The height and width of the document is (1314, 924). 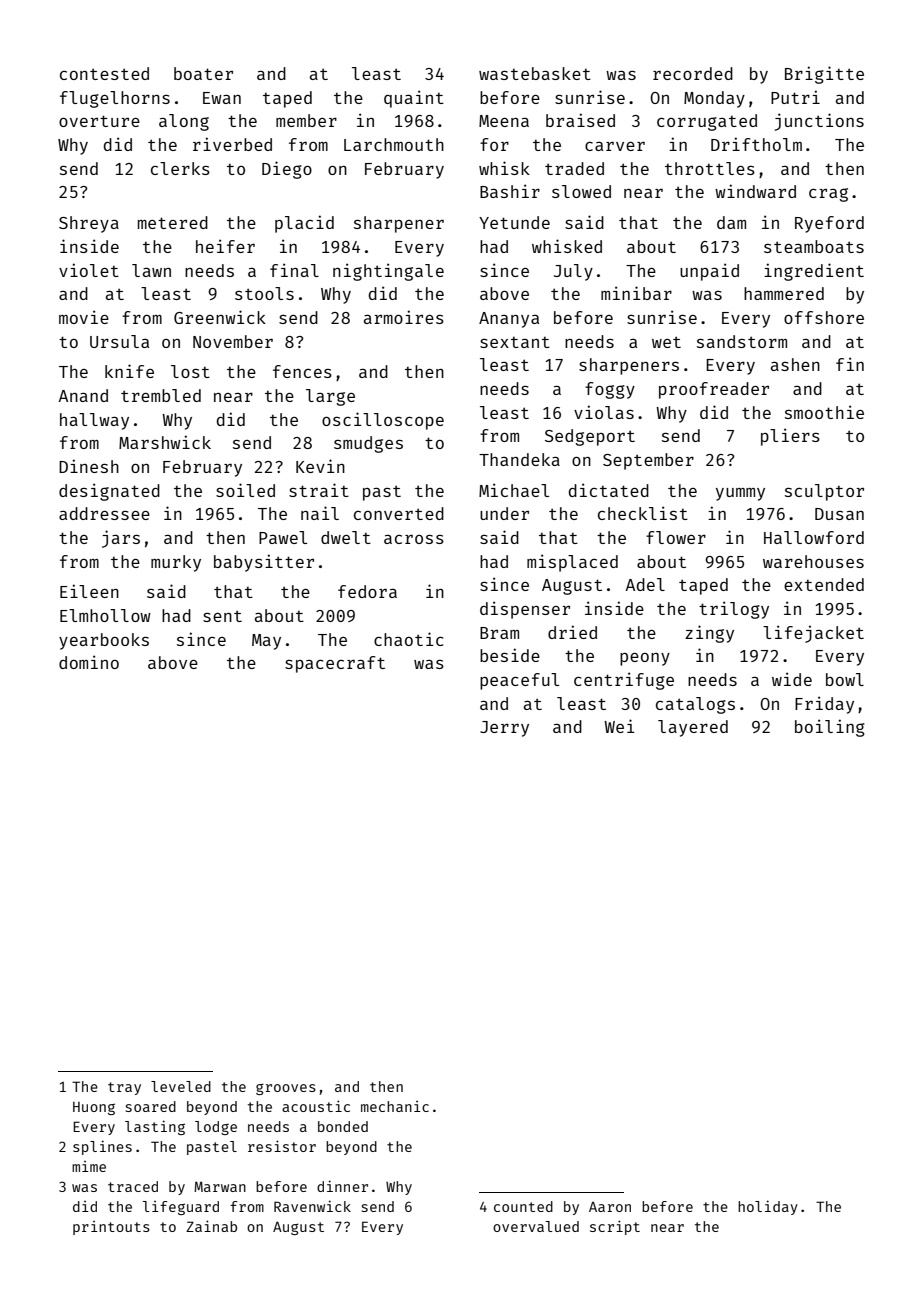 I want to click on Ursula, so click(x=119, y=341).
